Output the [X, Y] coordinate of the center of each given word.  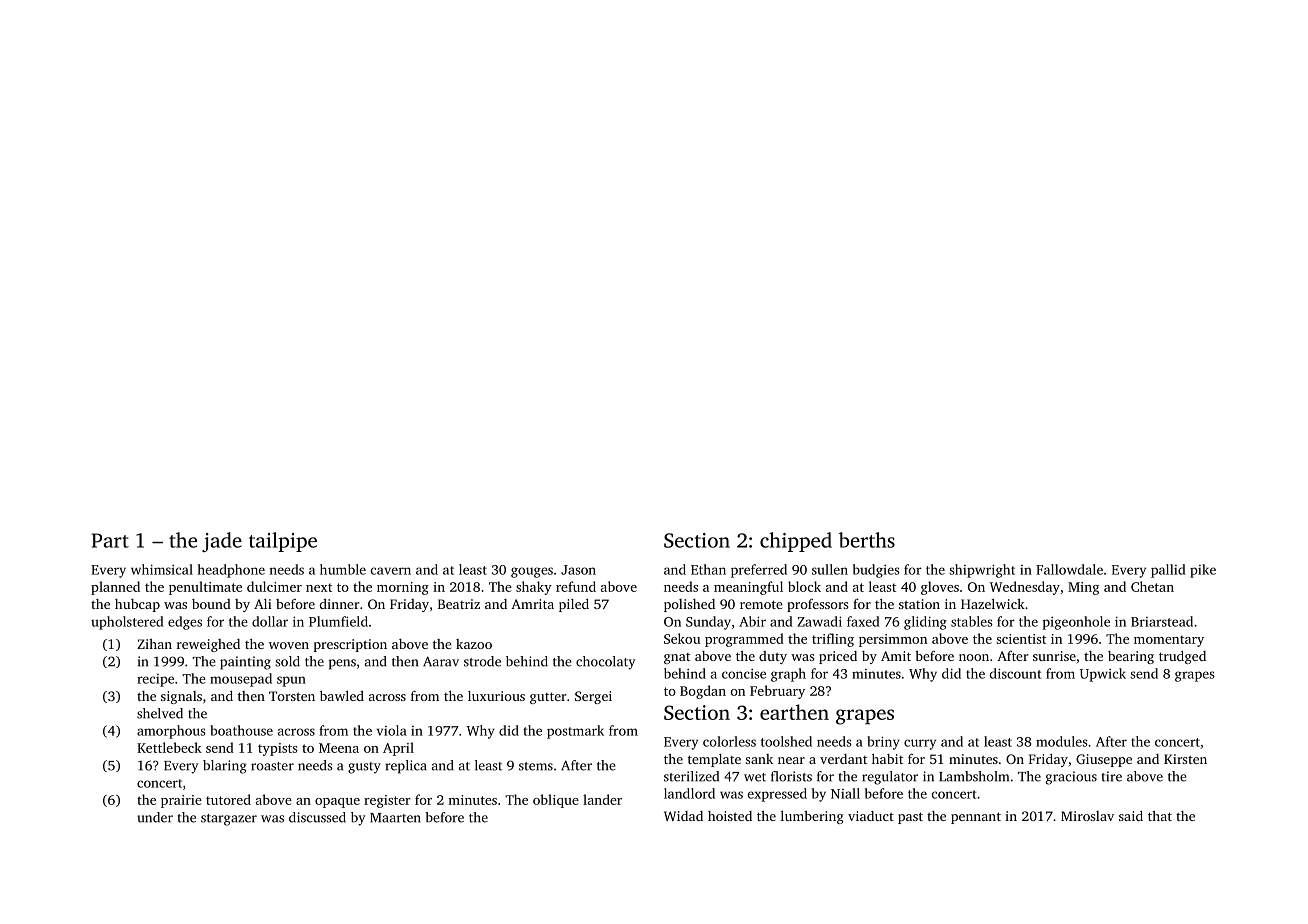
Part [110, 540]
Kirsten [1185, 759]
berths [867, 540]
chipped [796, 542]
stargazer [229, 820]
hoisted [730, 816]
